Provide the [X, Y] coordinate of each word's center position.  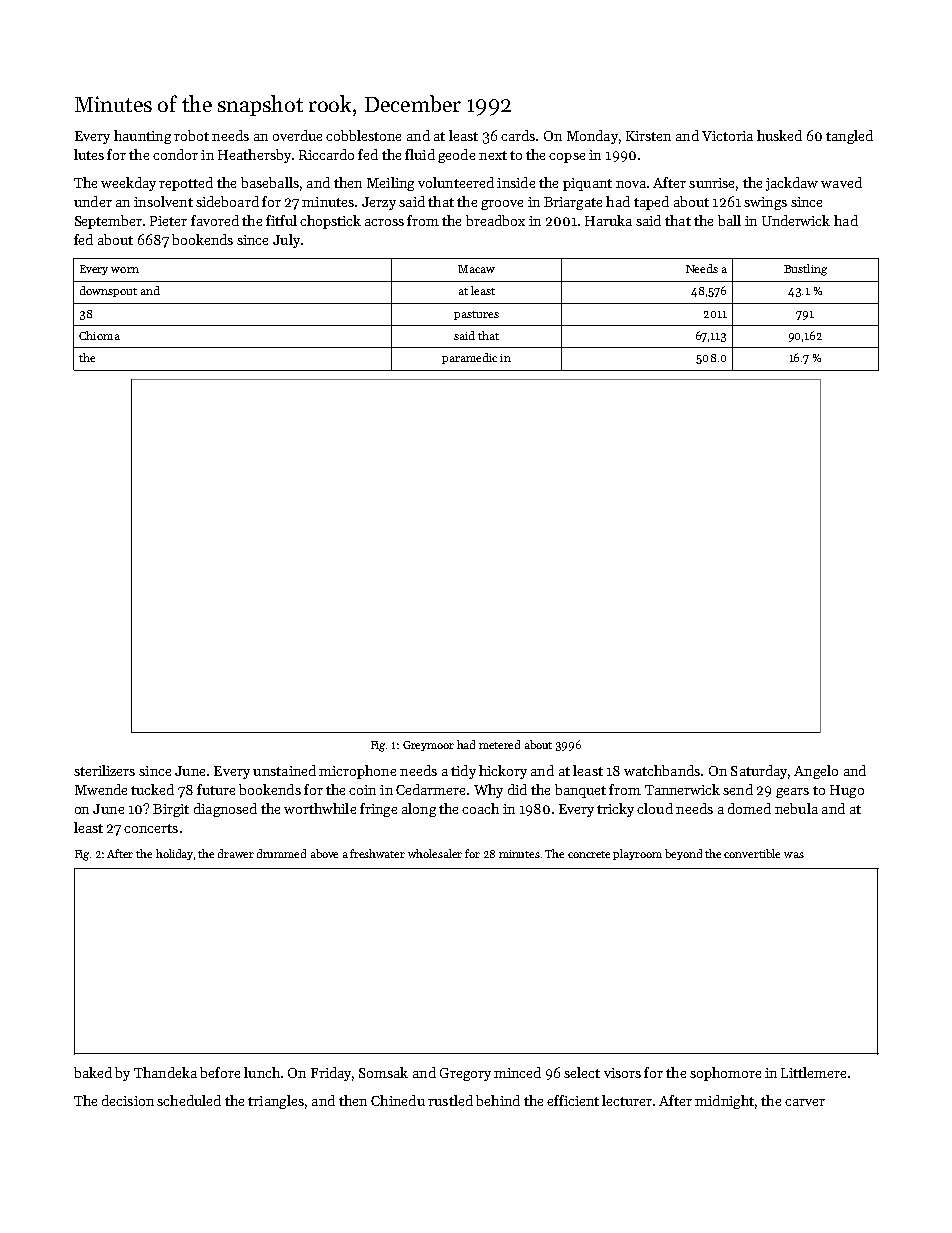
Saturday [759, 772]
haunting [142, 137]
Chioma [99, 335]
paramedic [469, 358]
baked [93, 1072]
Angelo [816, 772]
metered [499, 744]
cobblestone [363, 135]
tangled [849, 137]
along [419, 810]
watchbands [662, 770]
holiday [174, 854]
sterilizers [104, 770]
